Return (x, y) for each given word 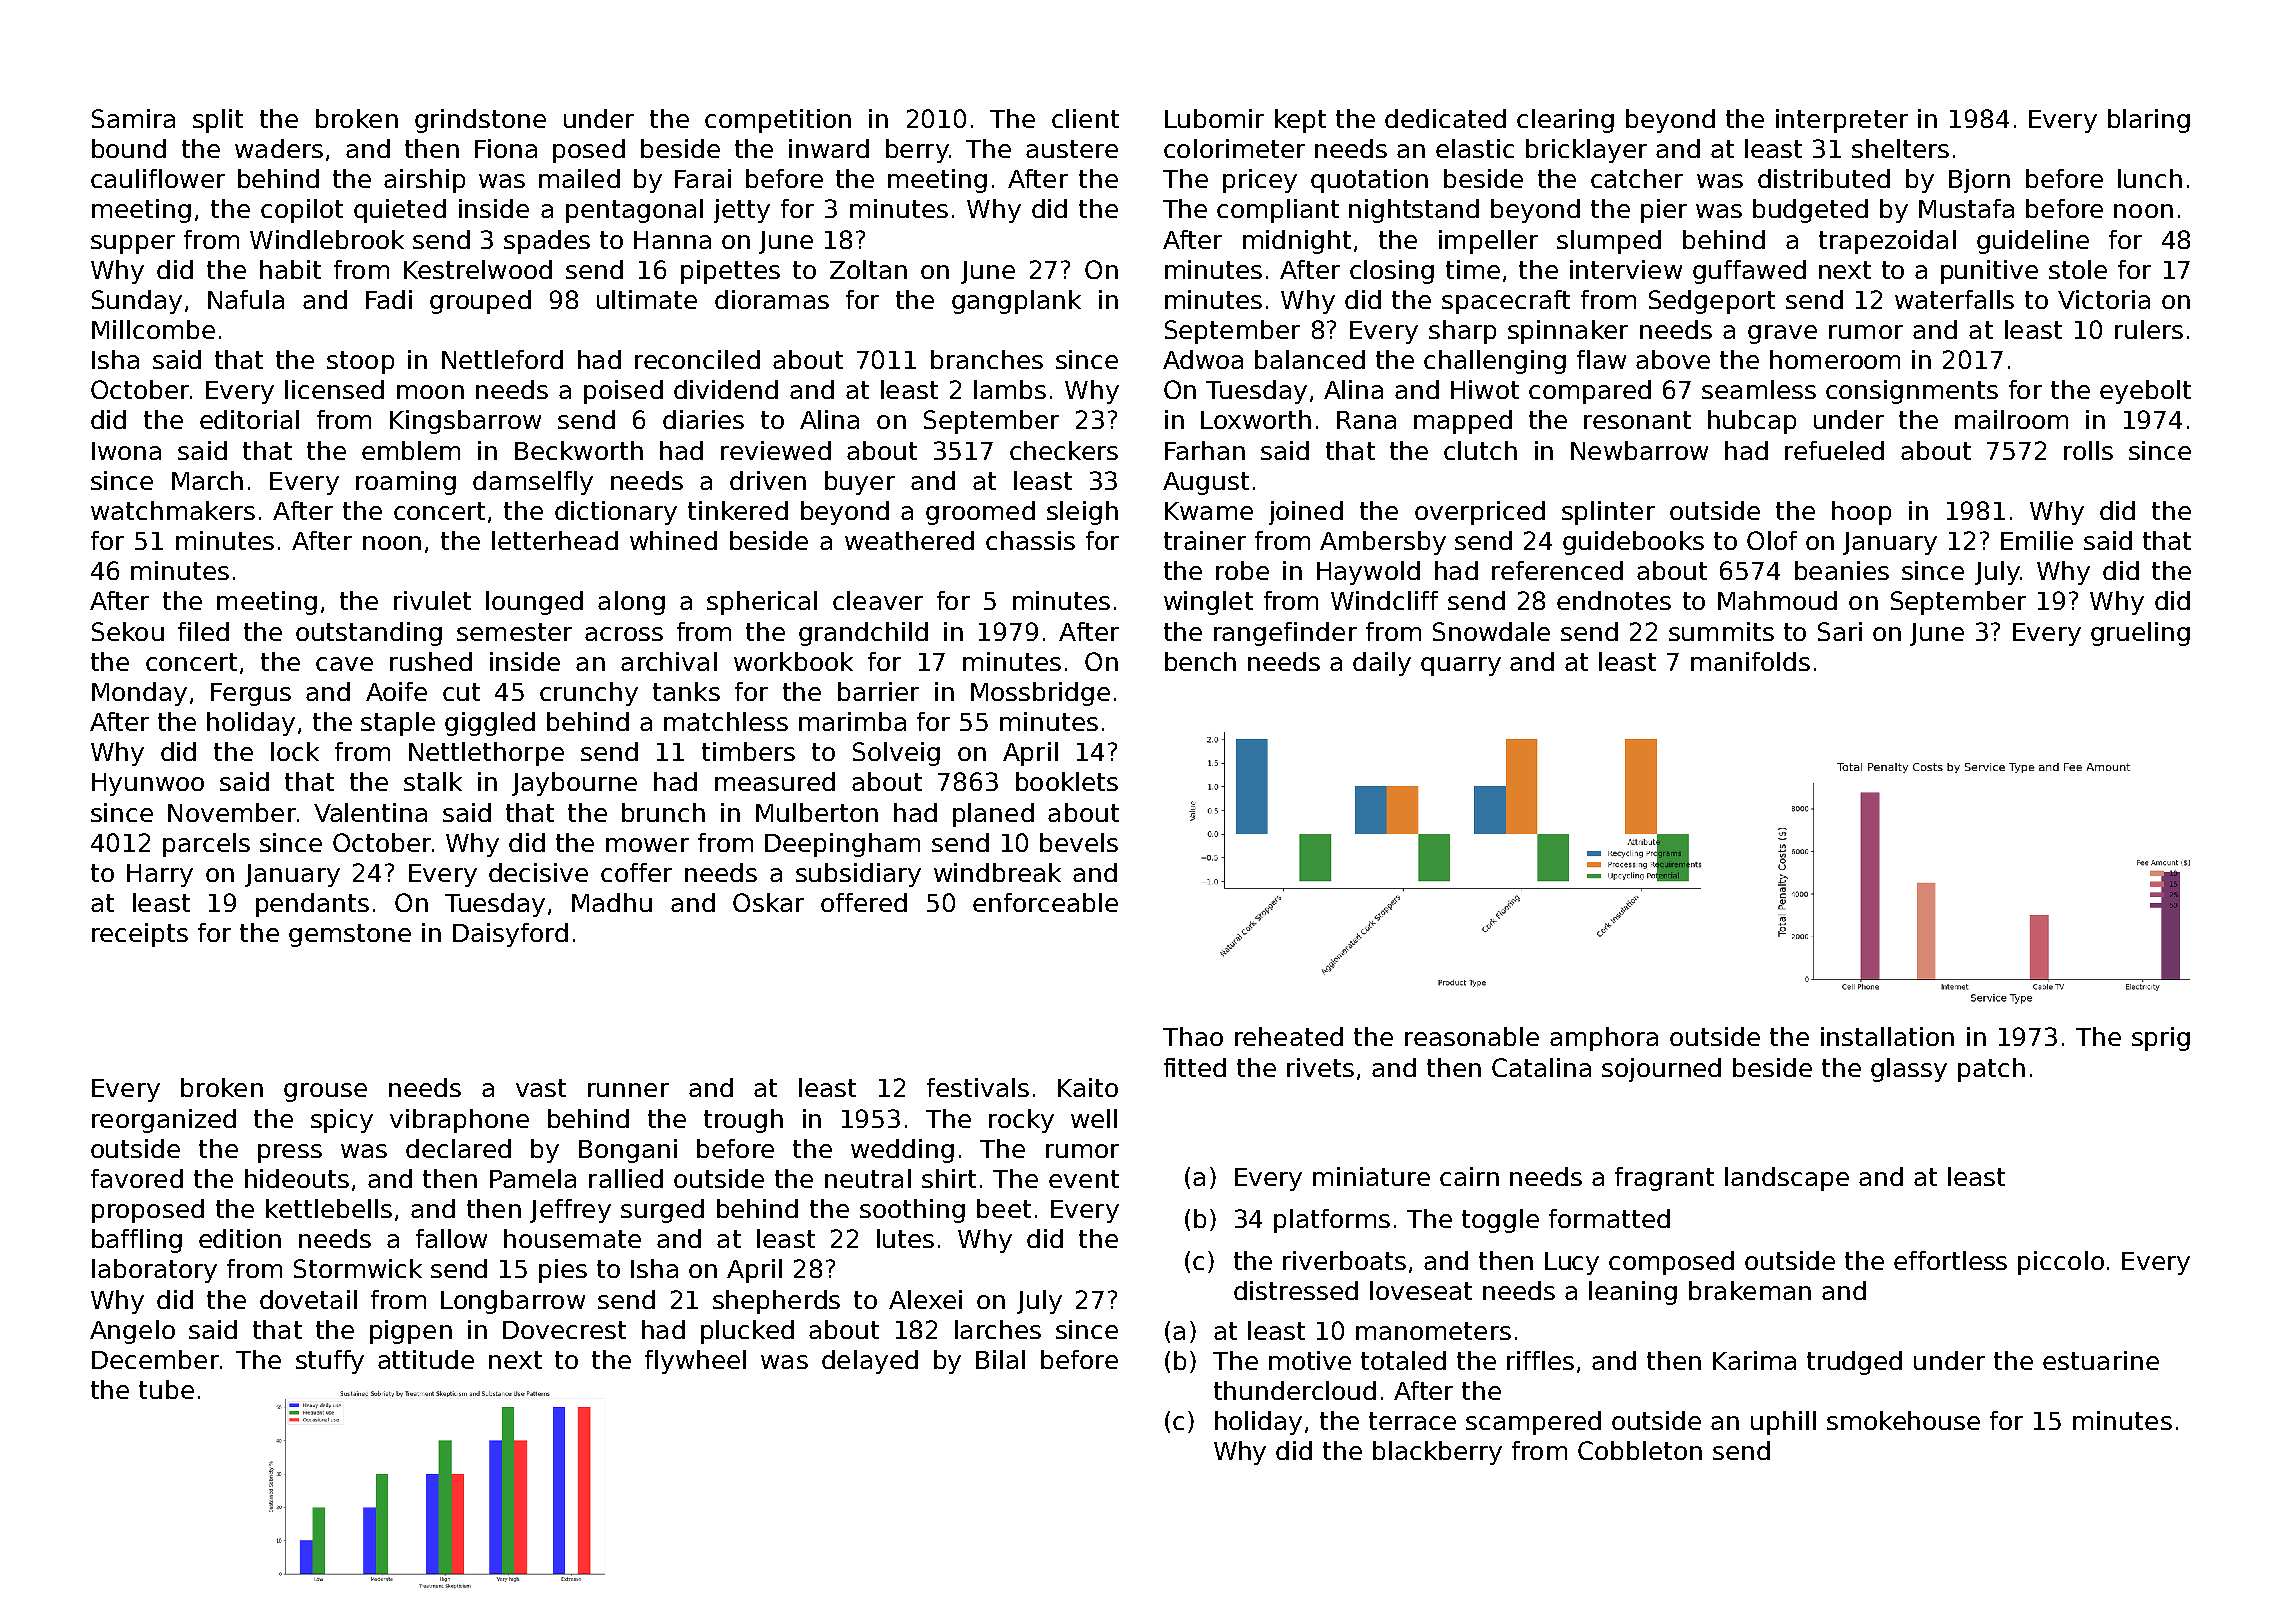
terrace (1412, 1421)
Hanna (672, 240)
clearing (1565, 121)
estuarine (2101, 1360)
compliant (1278, 211)
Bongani (628, 1151)
